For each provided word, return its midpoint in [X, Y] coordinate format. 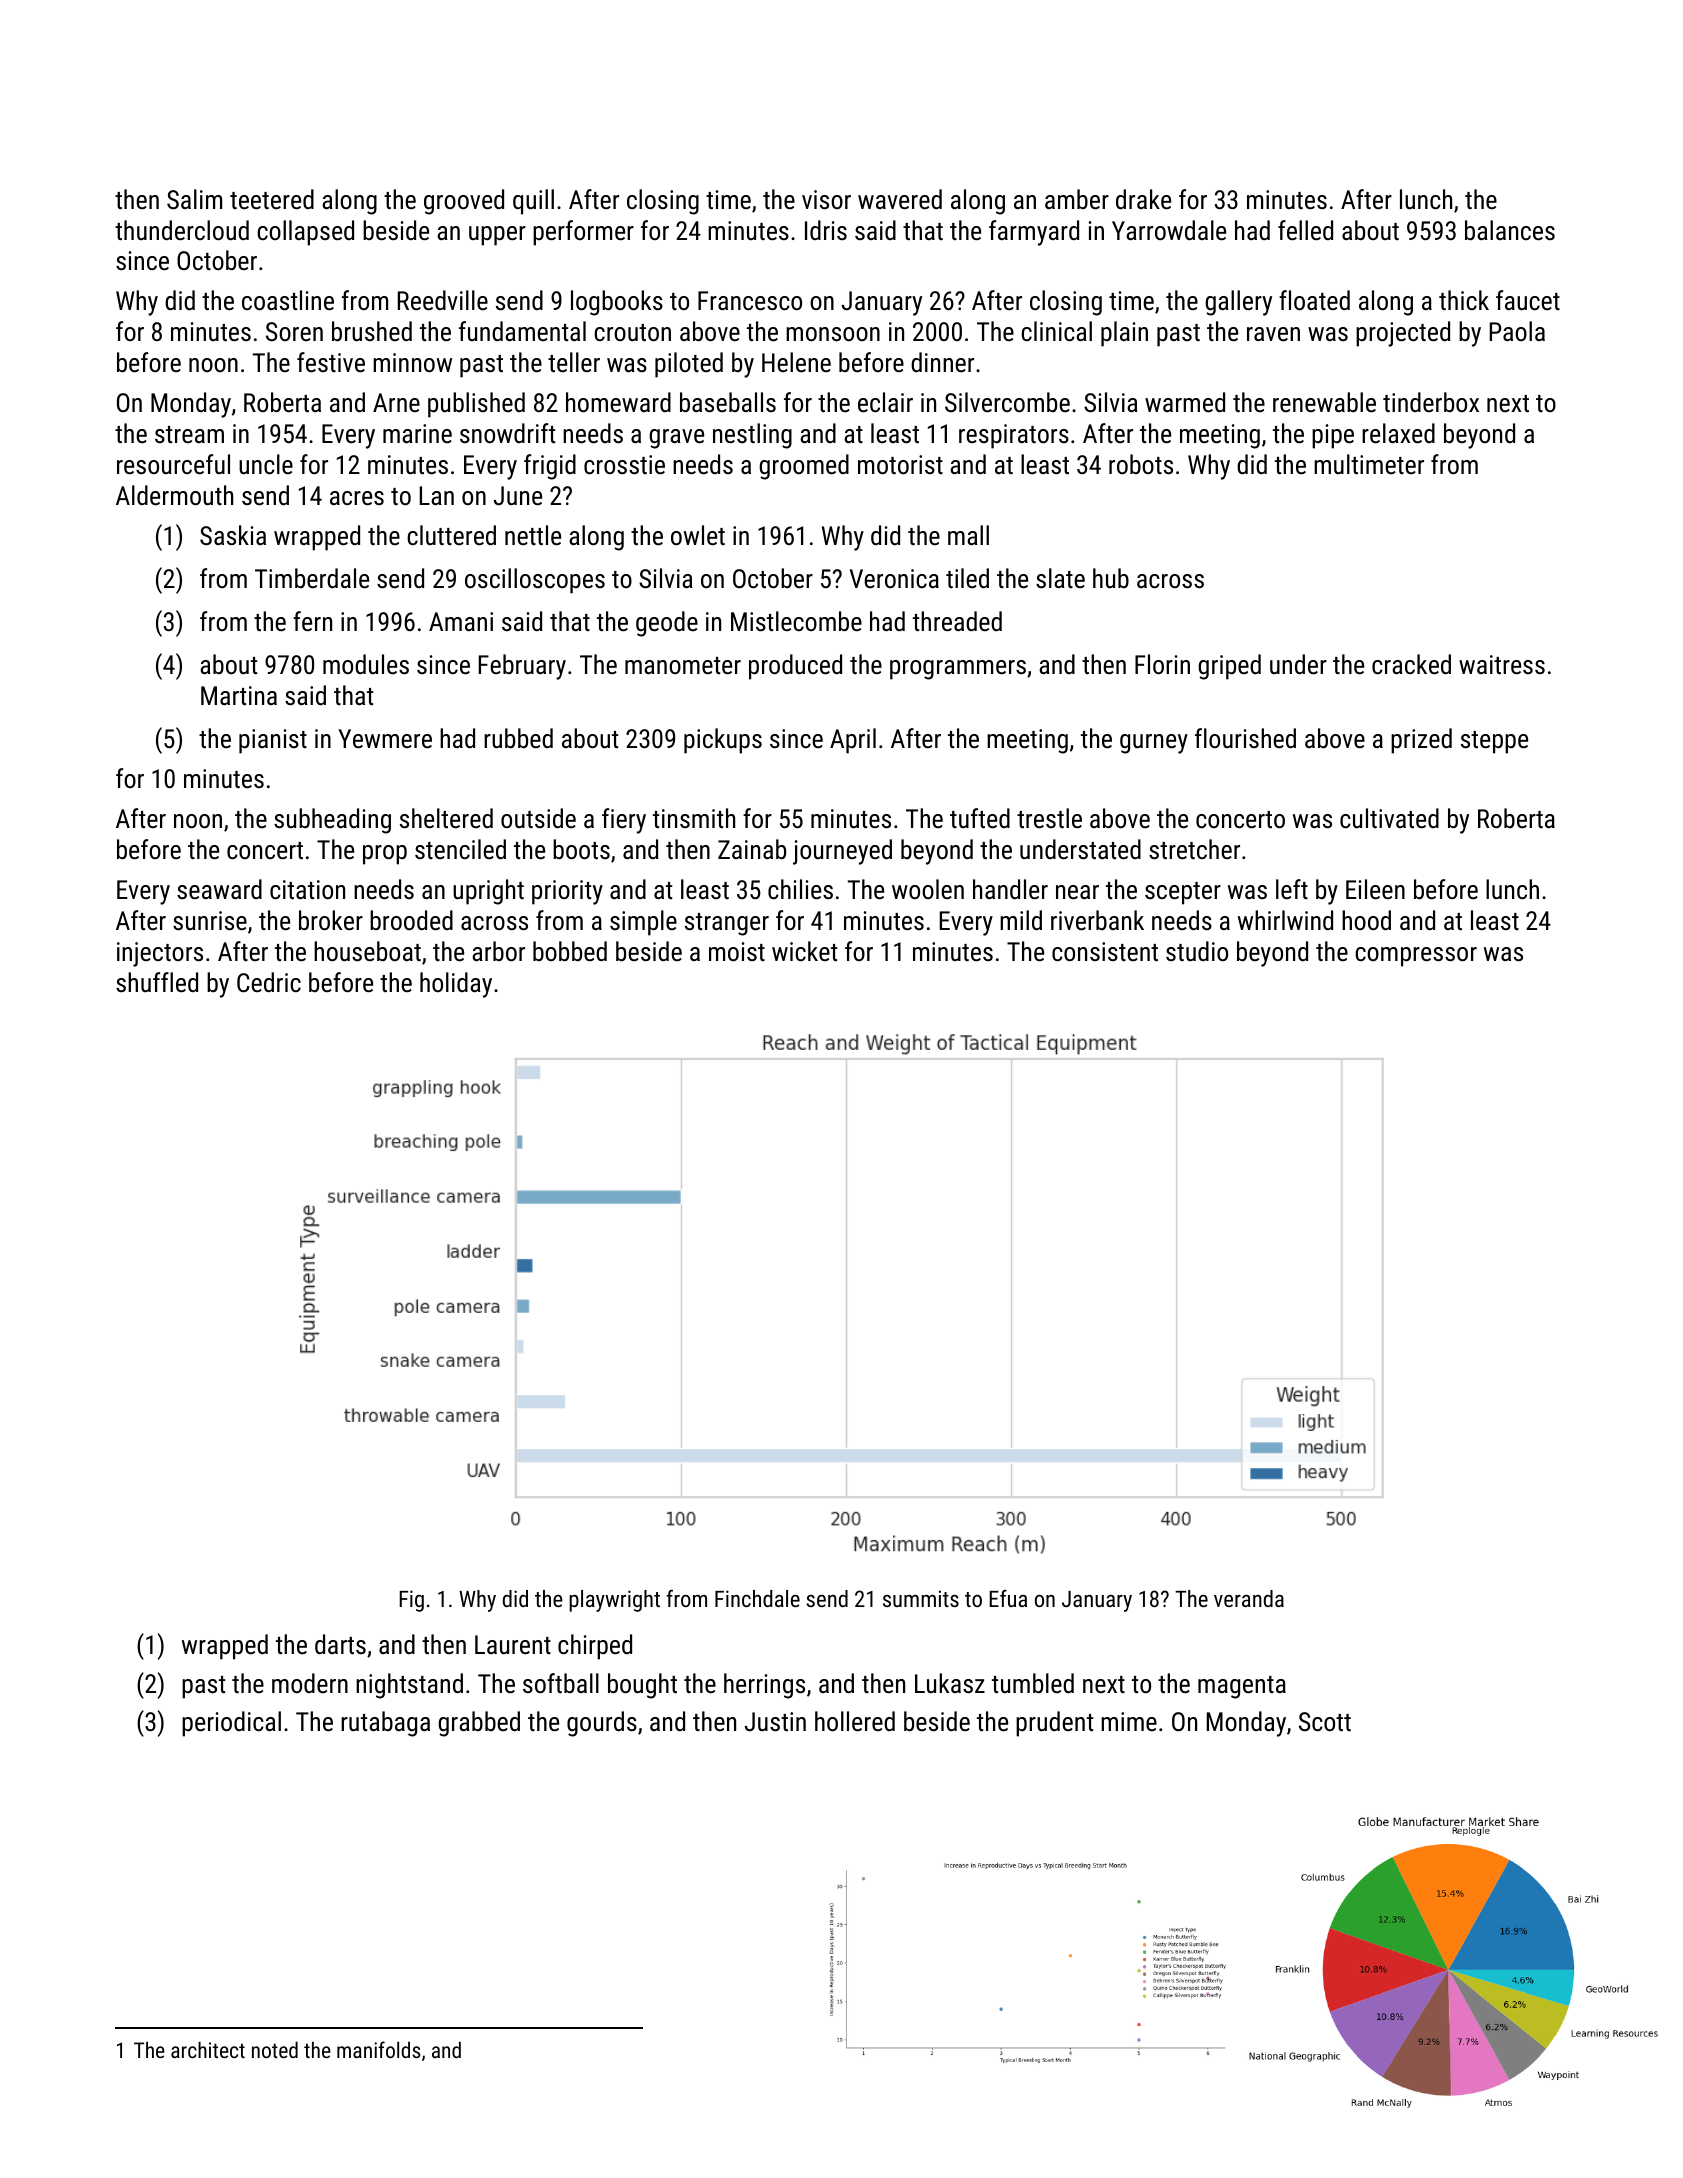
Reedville [443, 300]
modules [366, 664]
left [1292, 889]
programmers [958, 670]
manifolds [379, 2049]
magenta [1242, 1687]
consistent [1105, 951]
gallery [1238, 303]
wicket [804, 951]
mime [1129, 1721]
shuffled [157, 982]
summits [921, 1598]
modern [310, 1683]
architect [208, 2049]
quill [533, 202]
